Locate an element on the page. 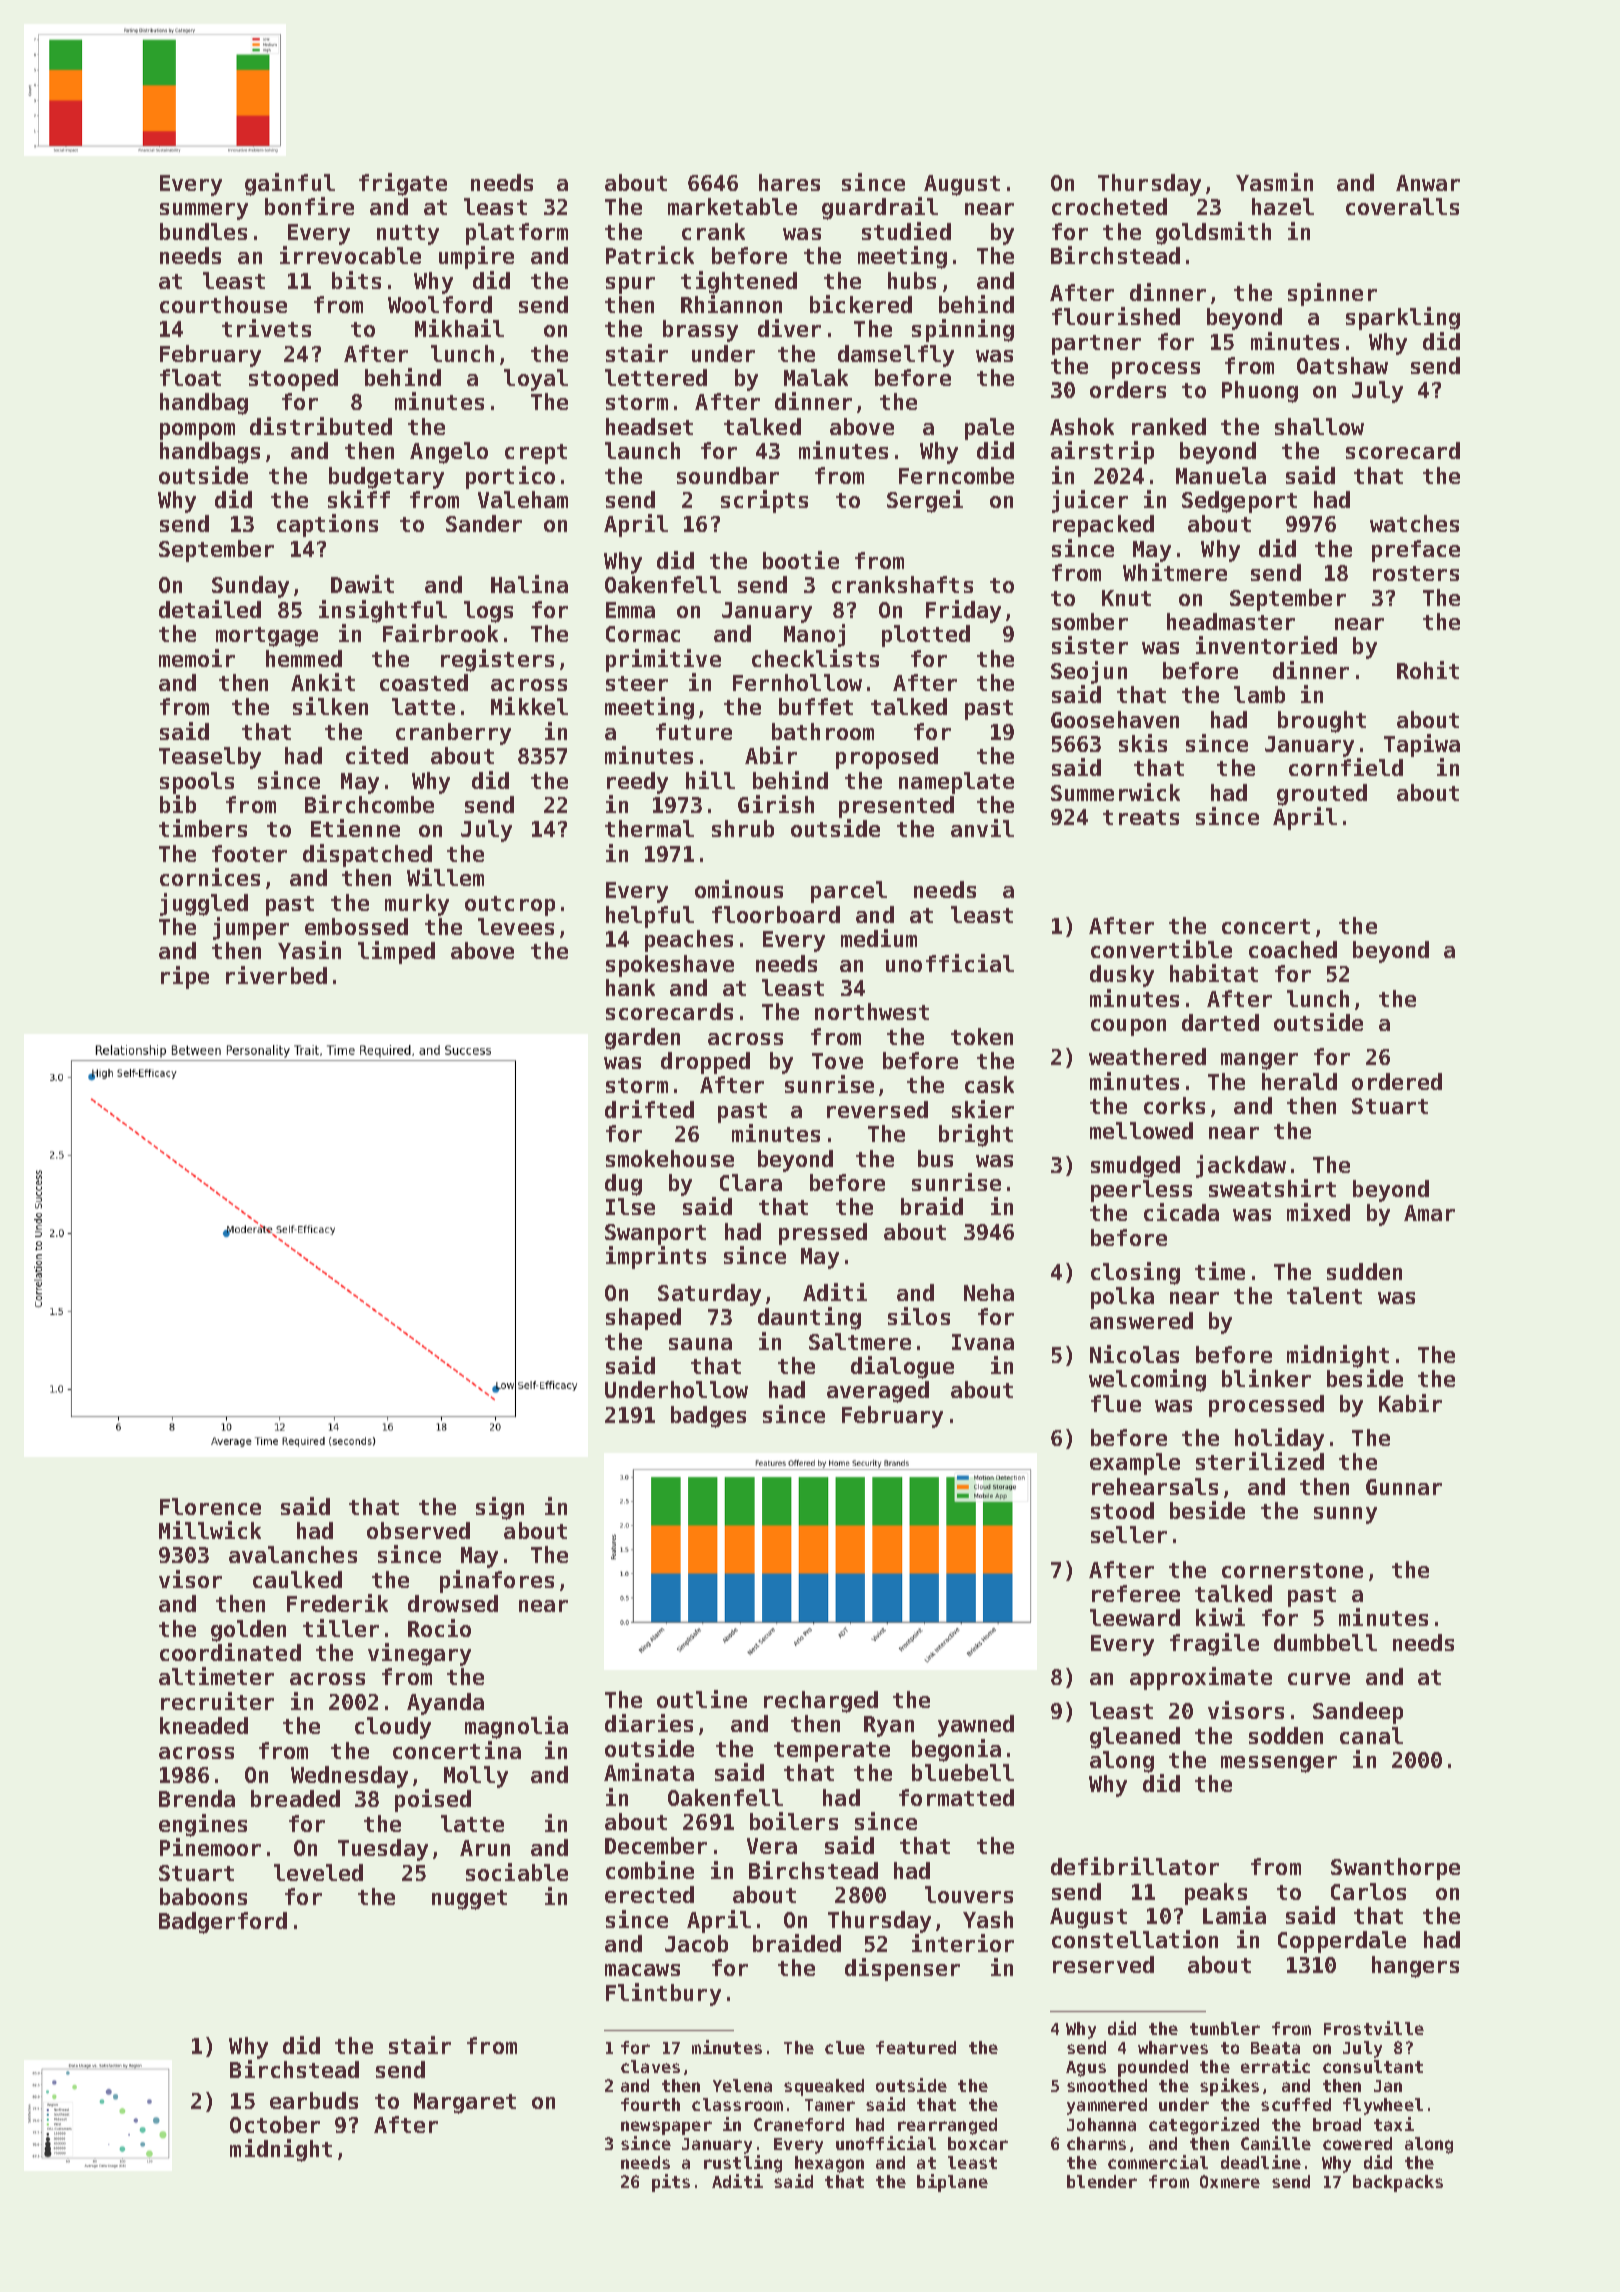 Image resolution: width=1620 pixels, height=2292 pixels. riverbed is located at coordinates (276, 975).
